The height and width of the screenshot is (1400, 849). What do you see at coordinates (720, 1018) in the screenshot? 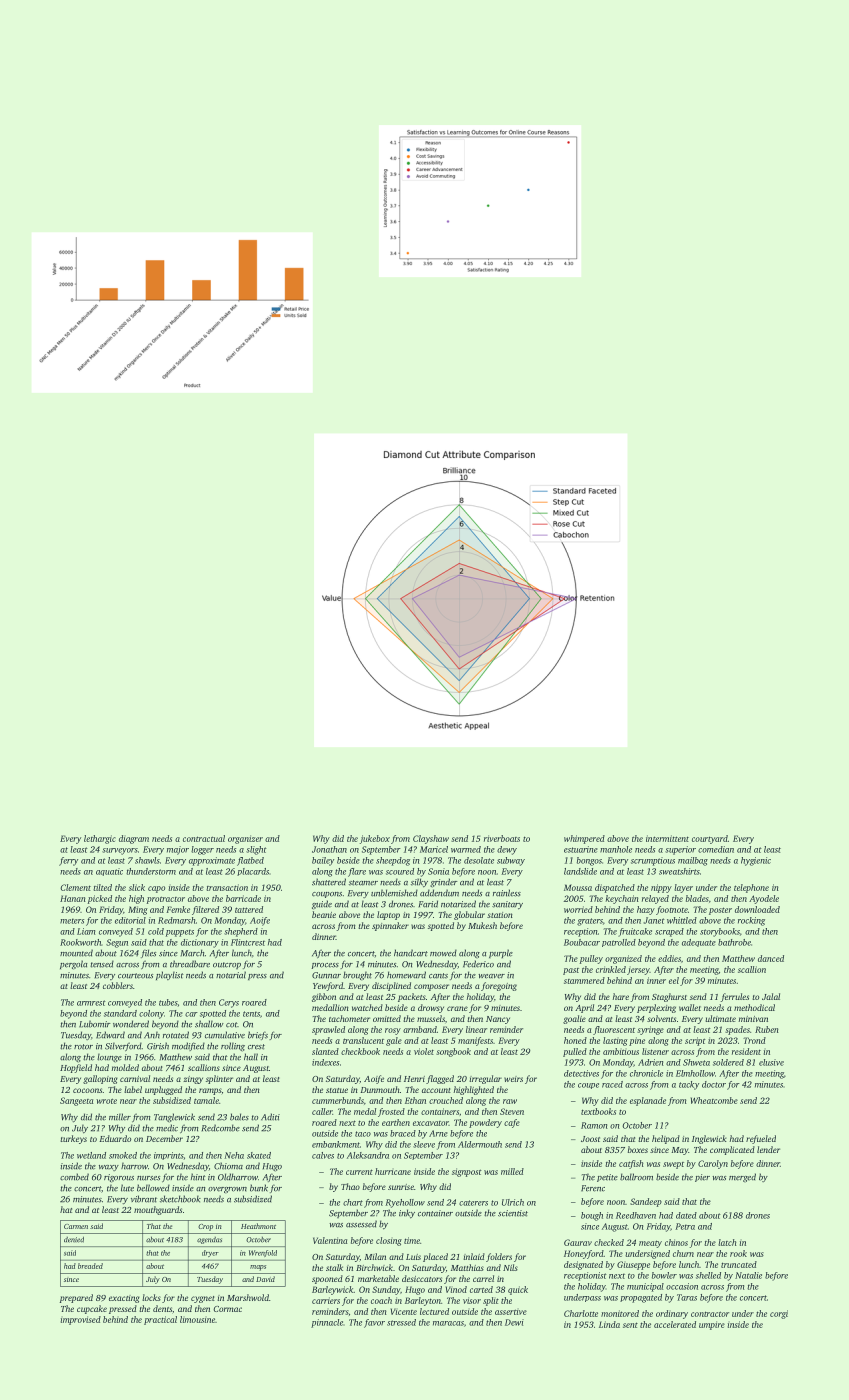
I see `ultimate` at bounding box center [720, 1018].
